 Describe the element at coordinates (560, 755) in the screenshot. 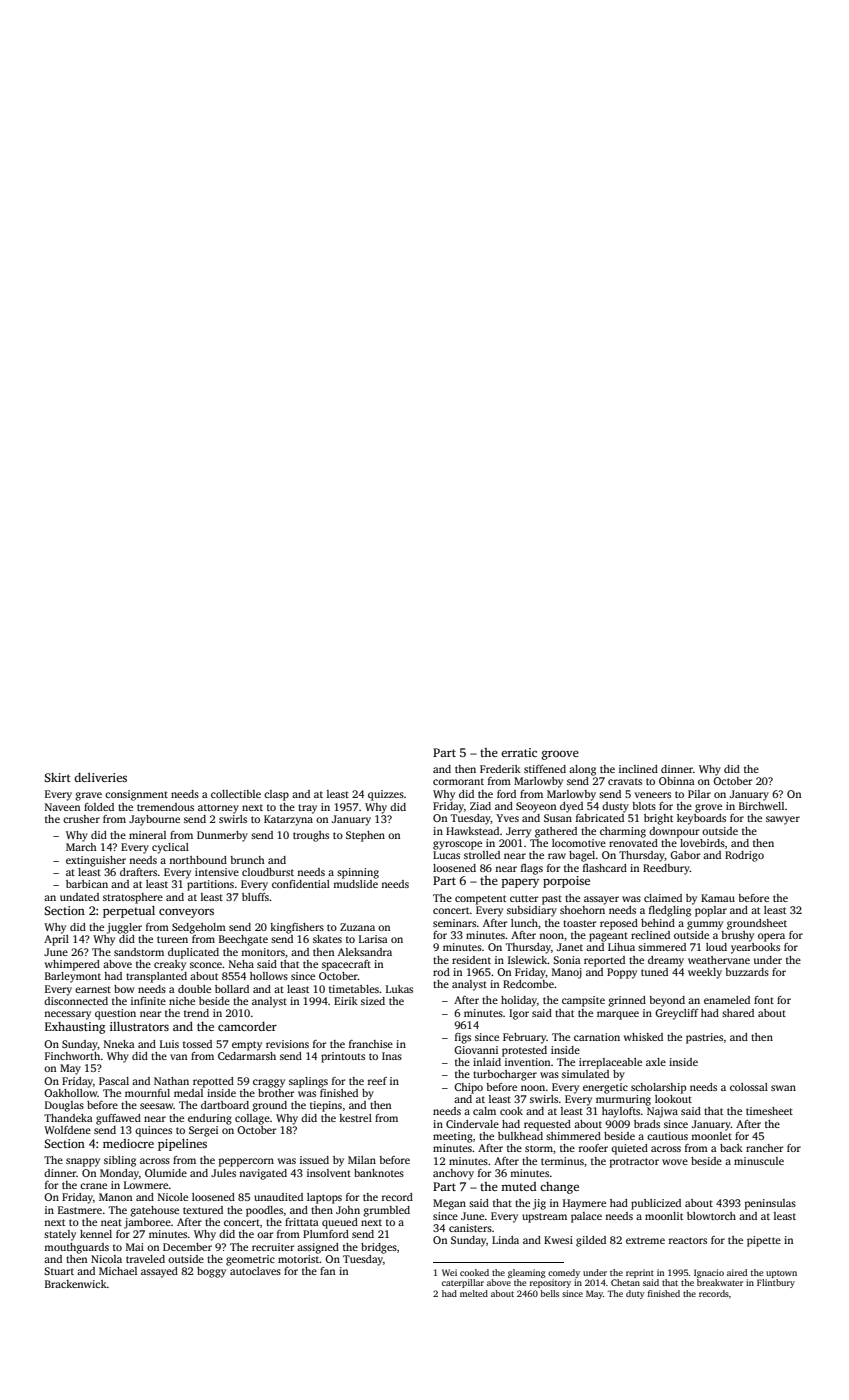

I see `groove` at that location.
